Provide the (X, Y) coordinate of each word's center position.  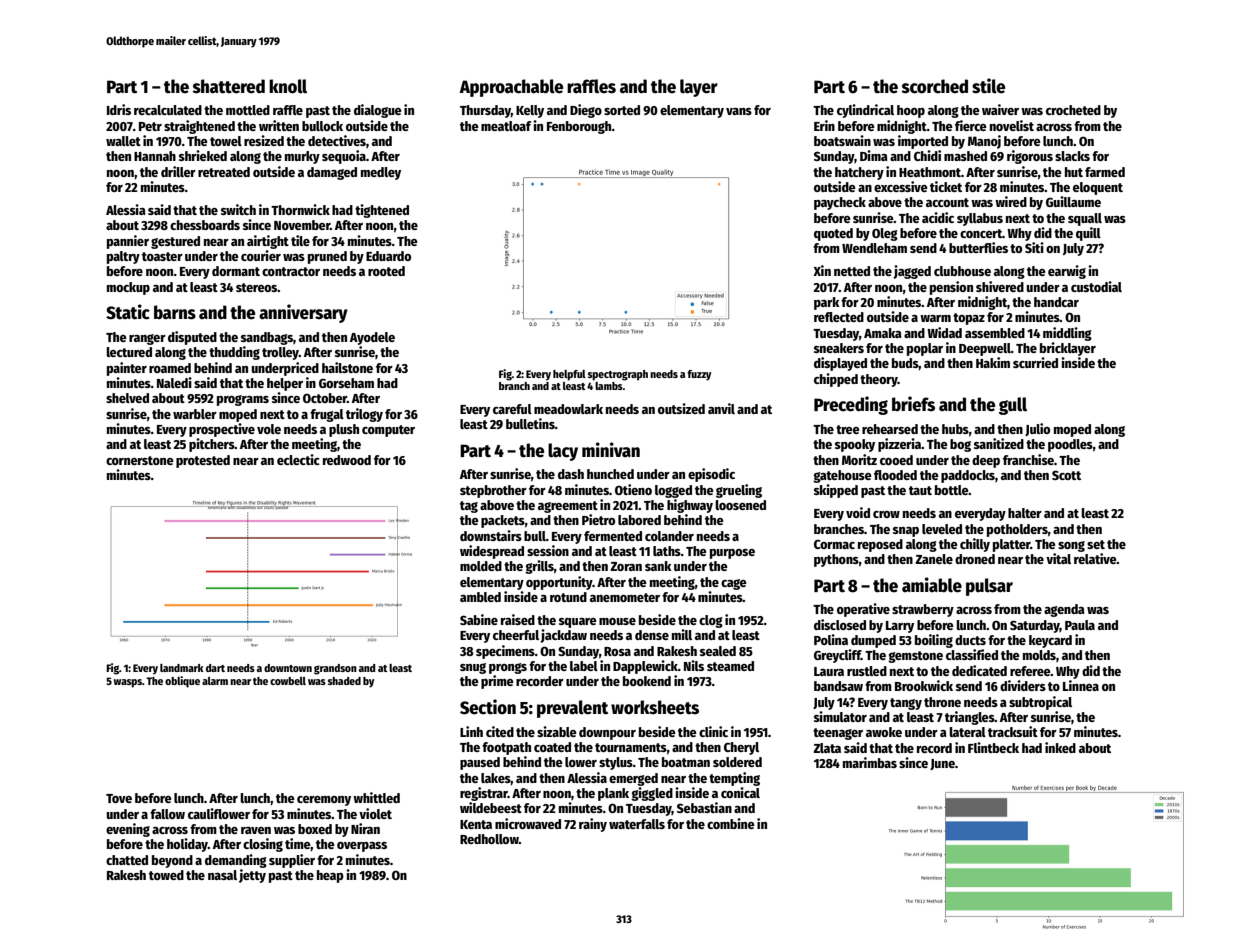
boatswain (842, 140)
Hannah (155, 156)
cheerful (516, 635)
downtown (288, 668)
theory (879, 380)
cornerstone (140, 460)
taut (920, 490)
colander (669, 536)
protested (203, 461)
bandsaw (838, 686)
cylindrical (865, 111)
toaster (162, 256)
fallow (167, 814)
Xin (822, 270)
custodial (1096, 286)
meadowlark (568, 409)
